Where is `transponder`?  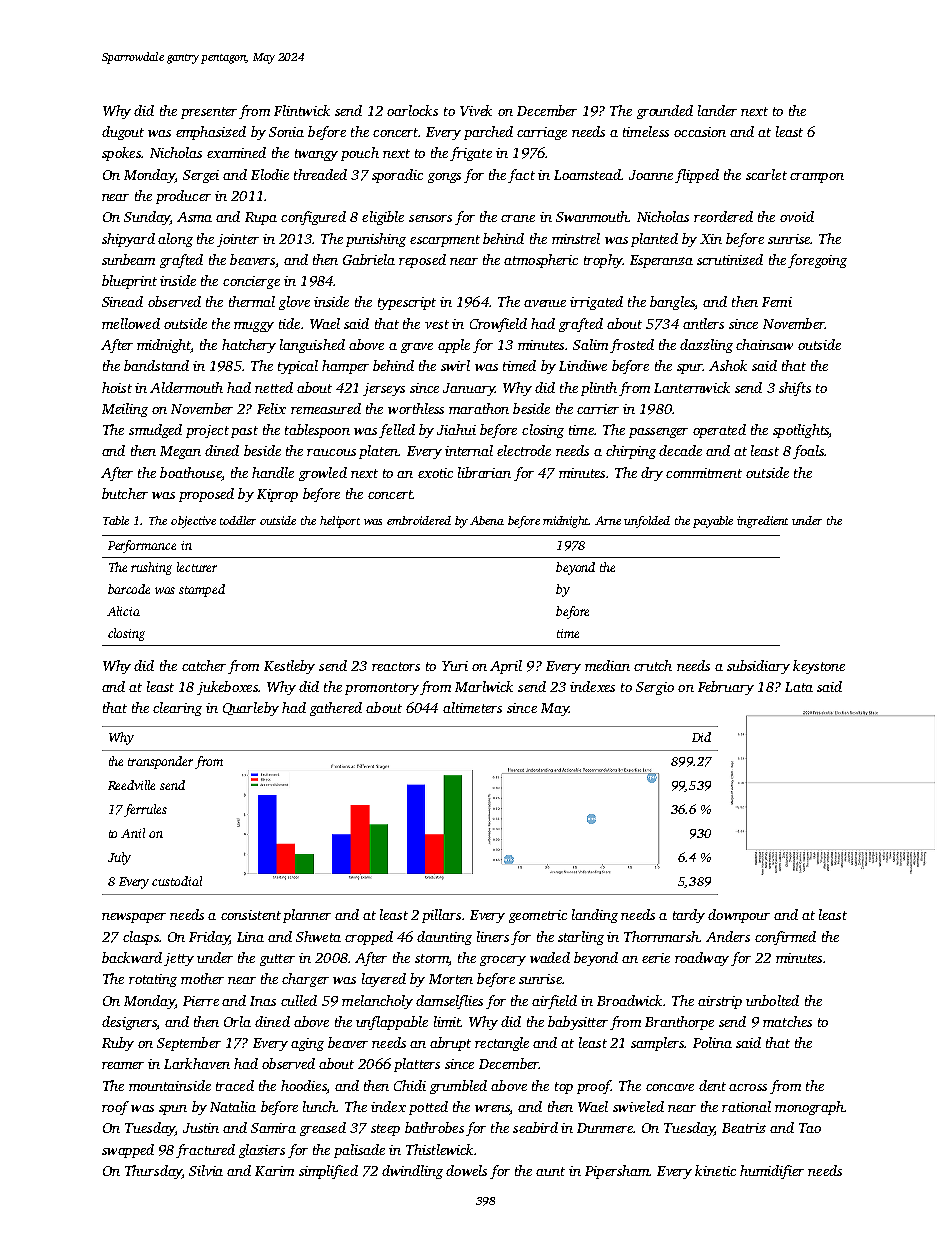
transponder is located at coordinates (160, 762).
